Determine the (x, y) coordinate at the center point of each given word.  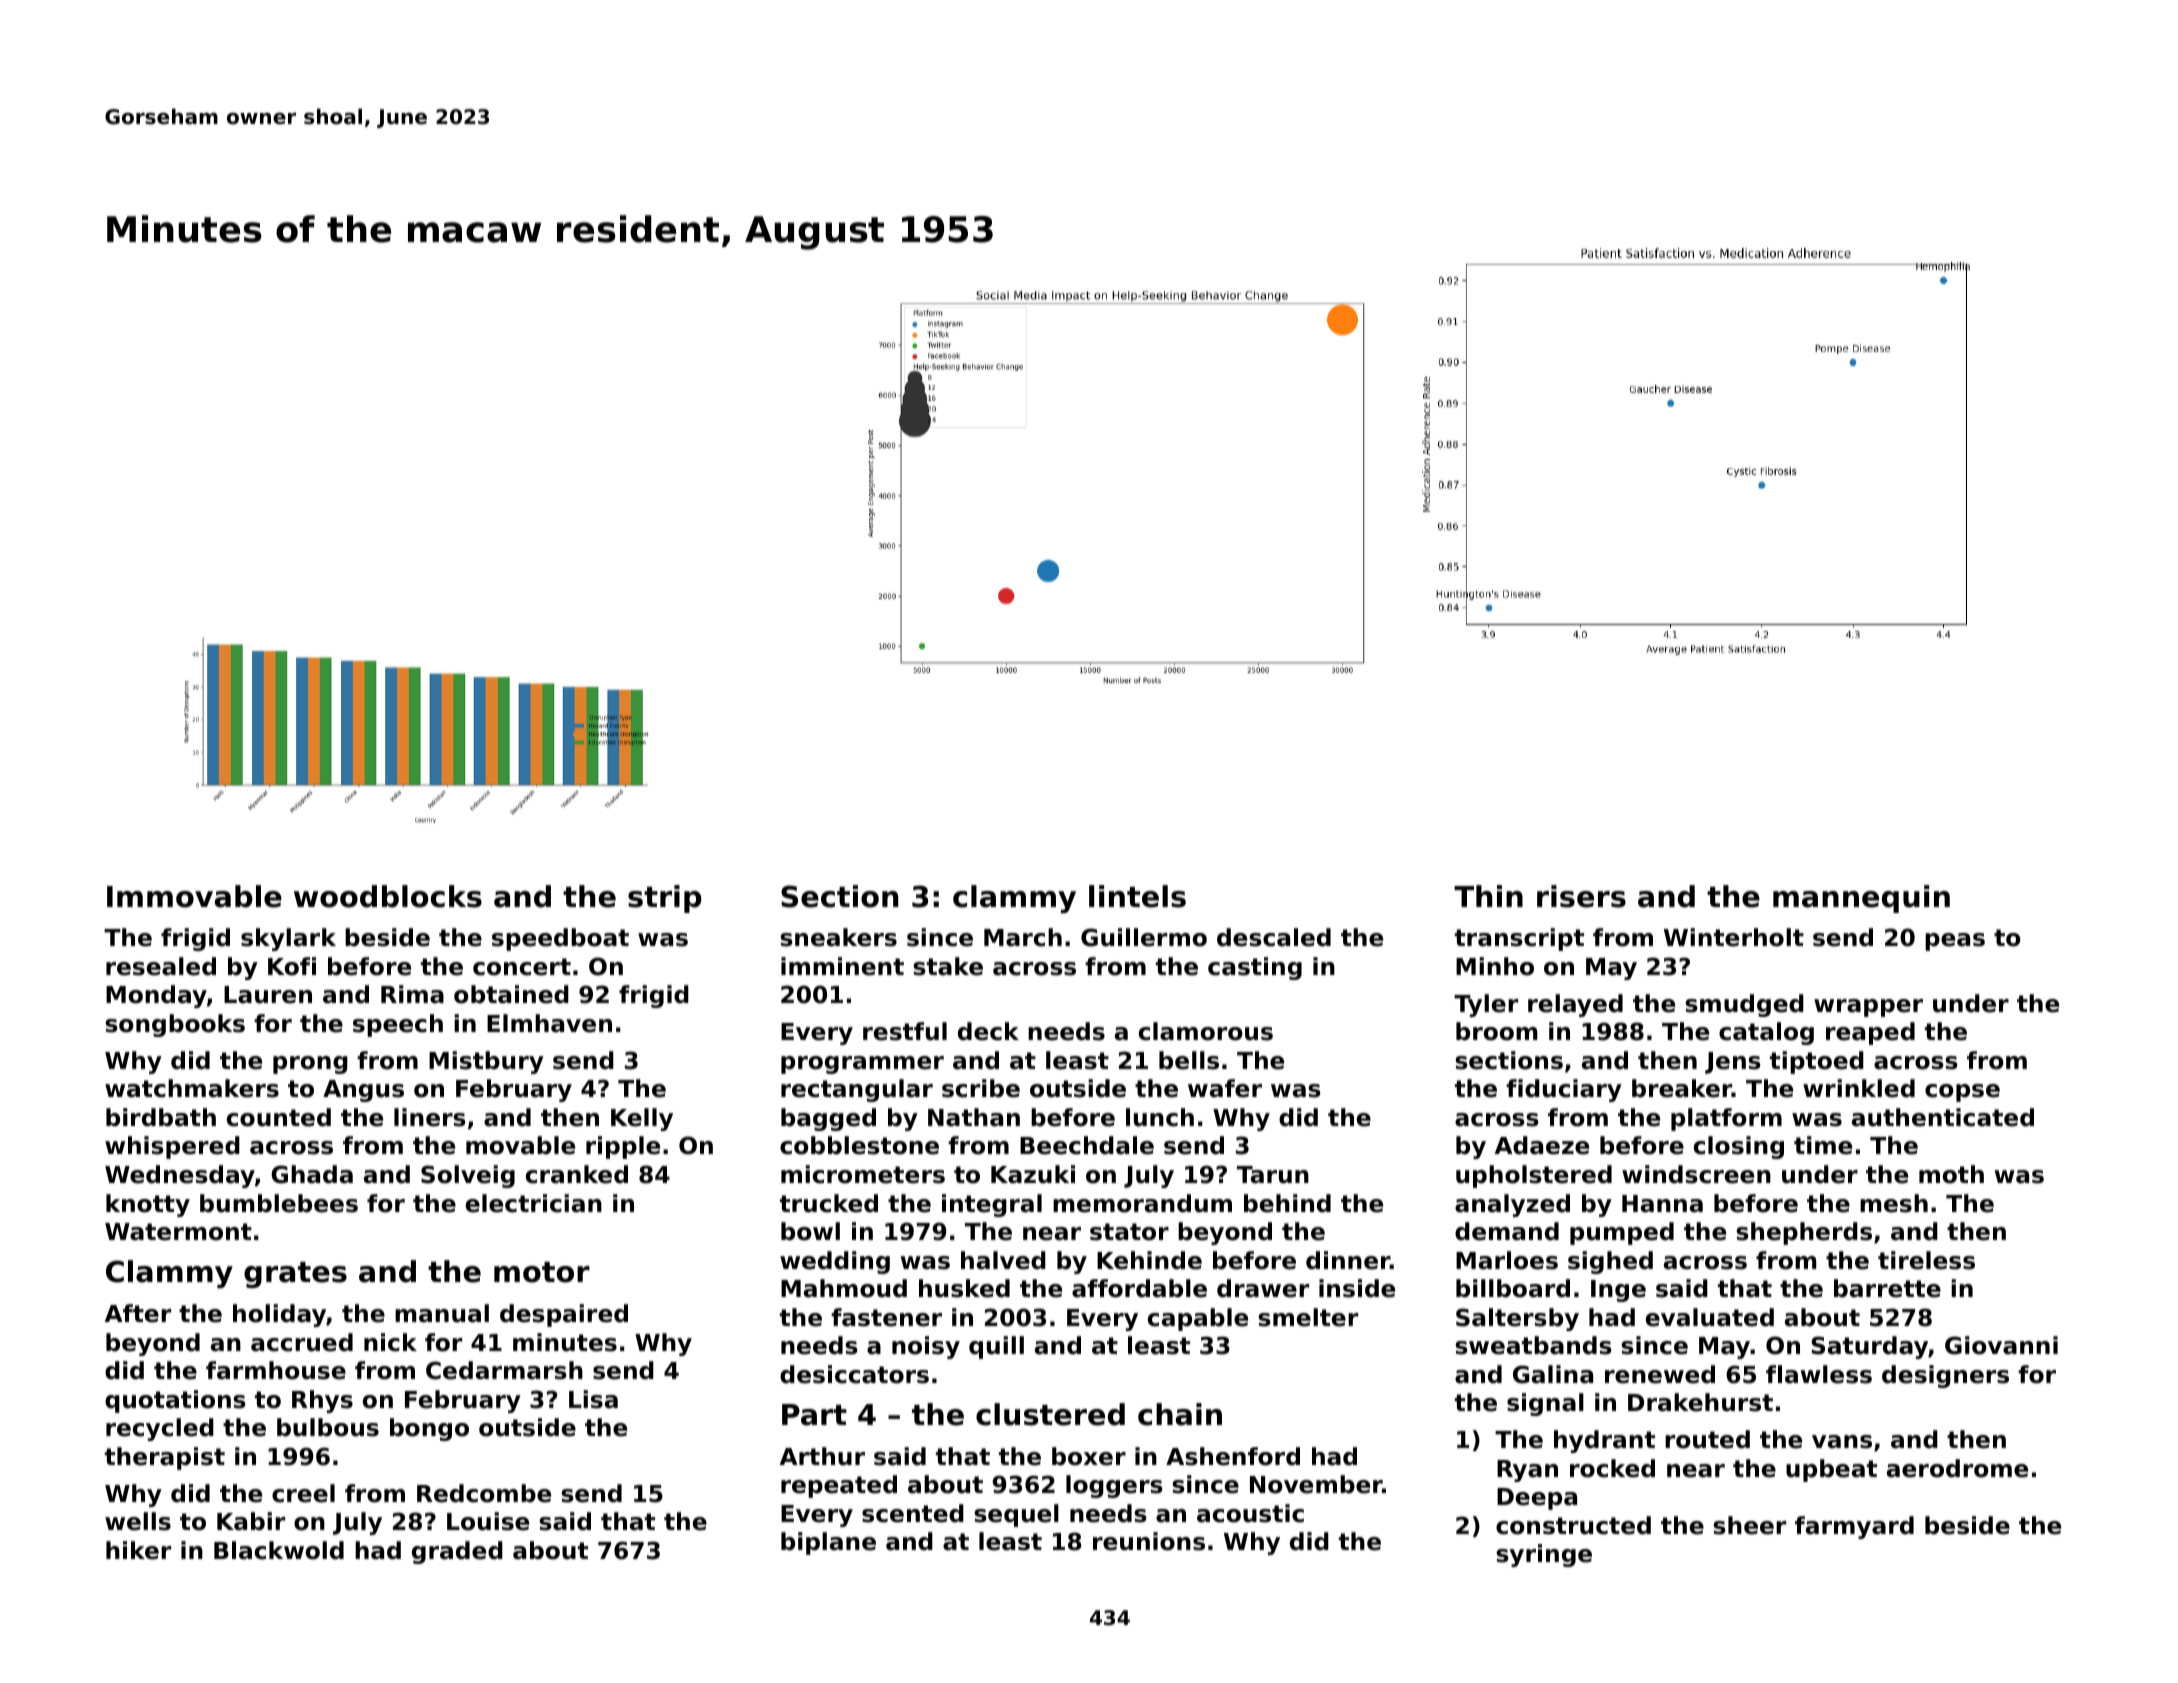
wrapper (1868, 1008)
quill (996, 1347)
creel (303, 1493)
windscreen (1696, 1174)
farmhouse (276, 1370)
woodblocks (388, 896)
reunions (1149, 1541)
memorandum (1142, 1203)
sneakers (838, 937)
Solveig (468, 1176)
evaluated (1710, 1317)
